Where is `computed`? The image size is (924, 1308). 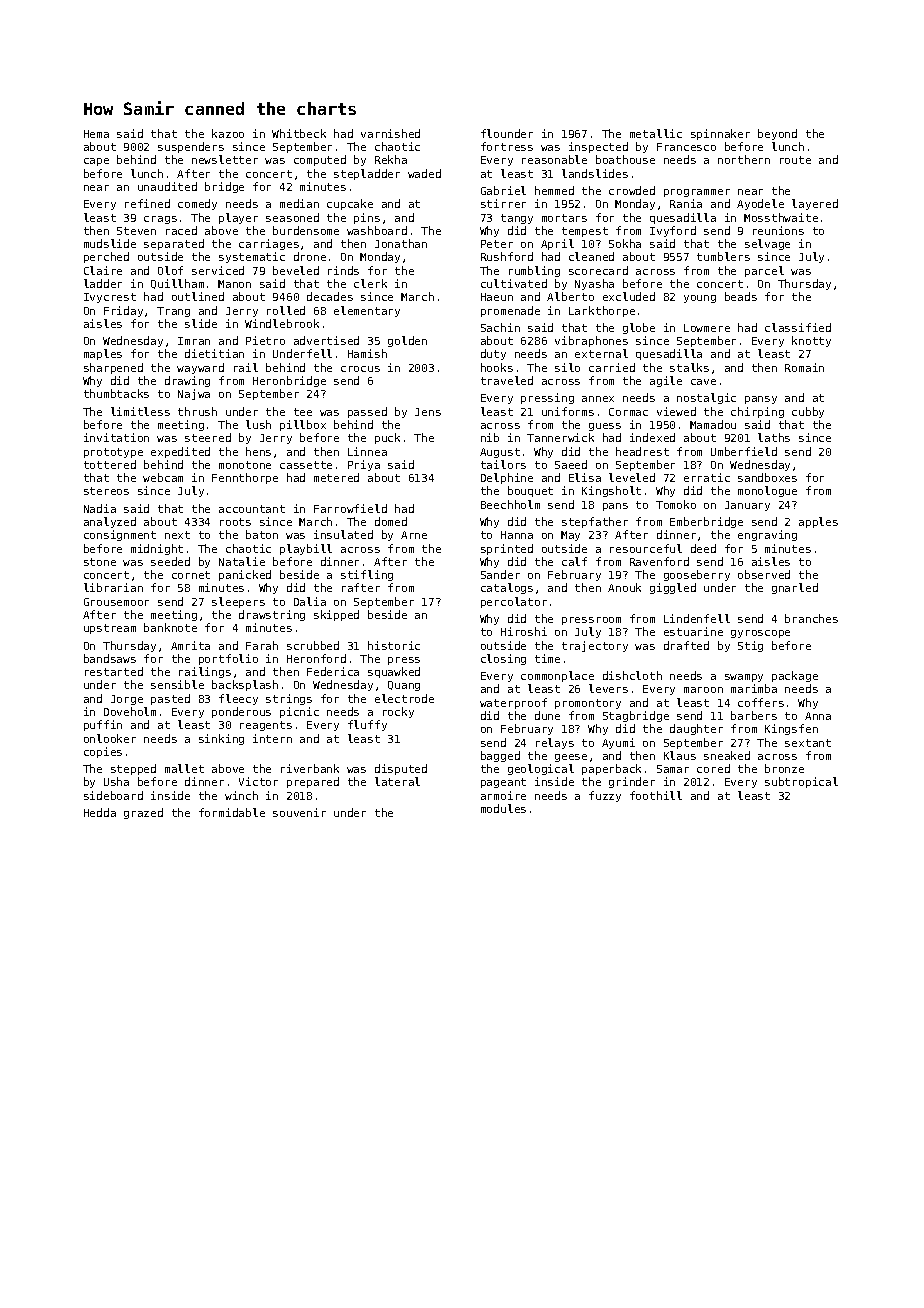 computed is located at coordinates (320, 160).
